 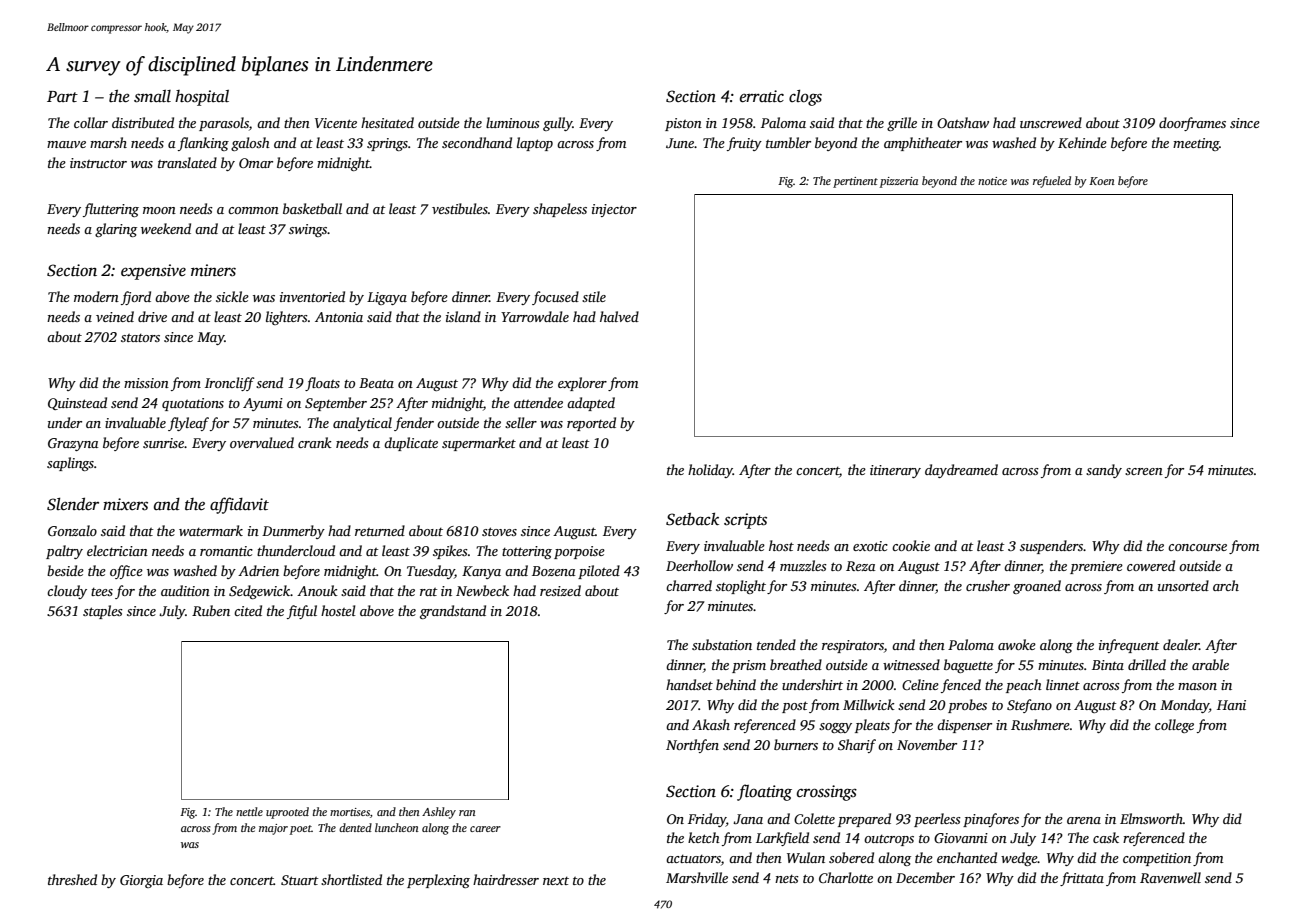 What do you see at coordinates (762, 96) in the page?
I see `erratic` at bounding box center [762, 96].
